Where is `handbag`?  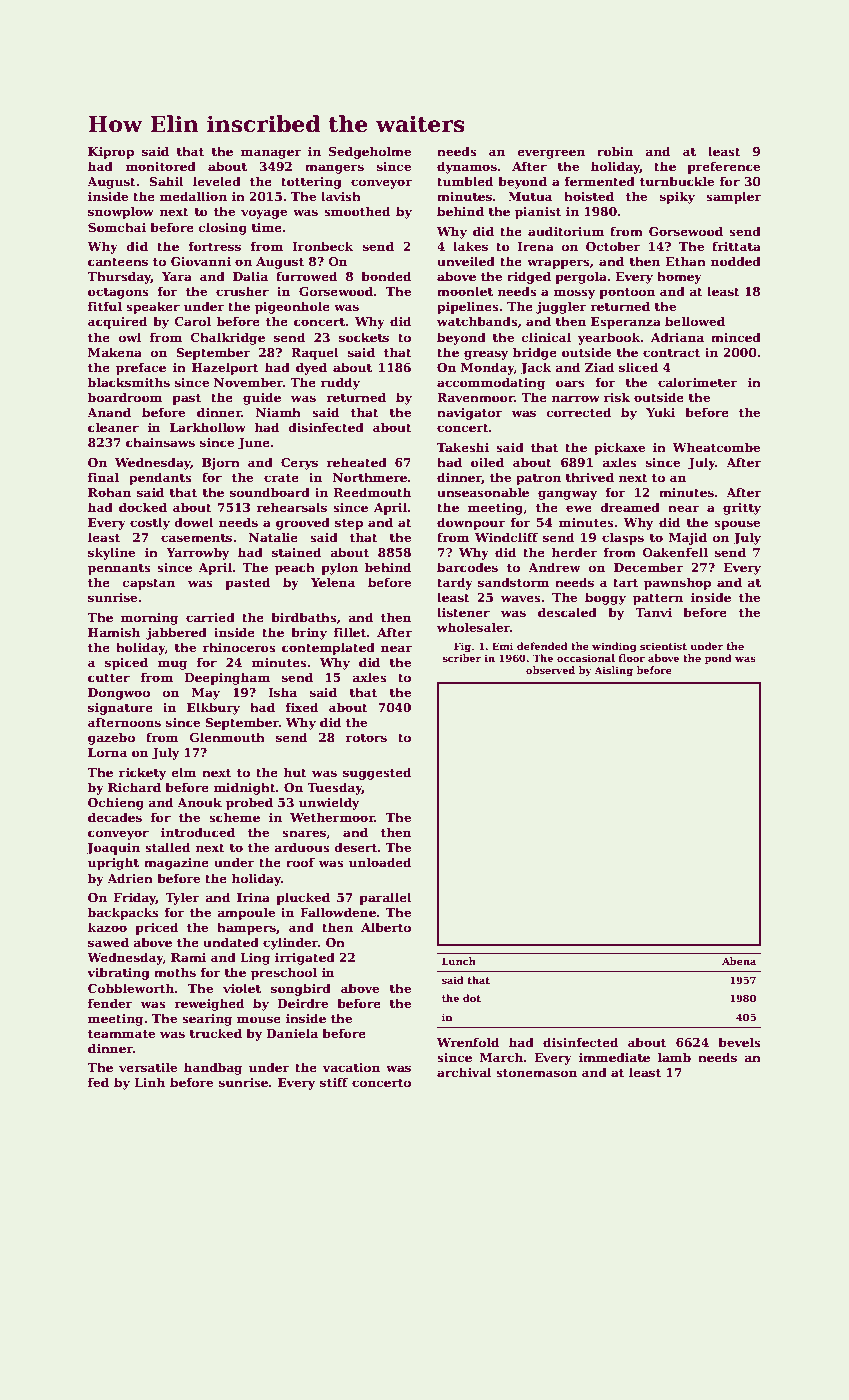 handbag is located at coordinates (213, 1068).
